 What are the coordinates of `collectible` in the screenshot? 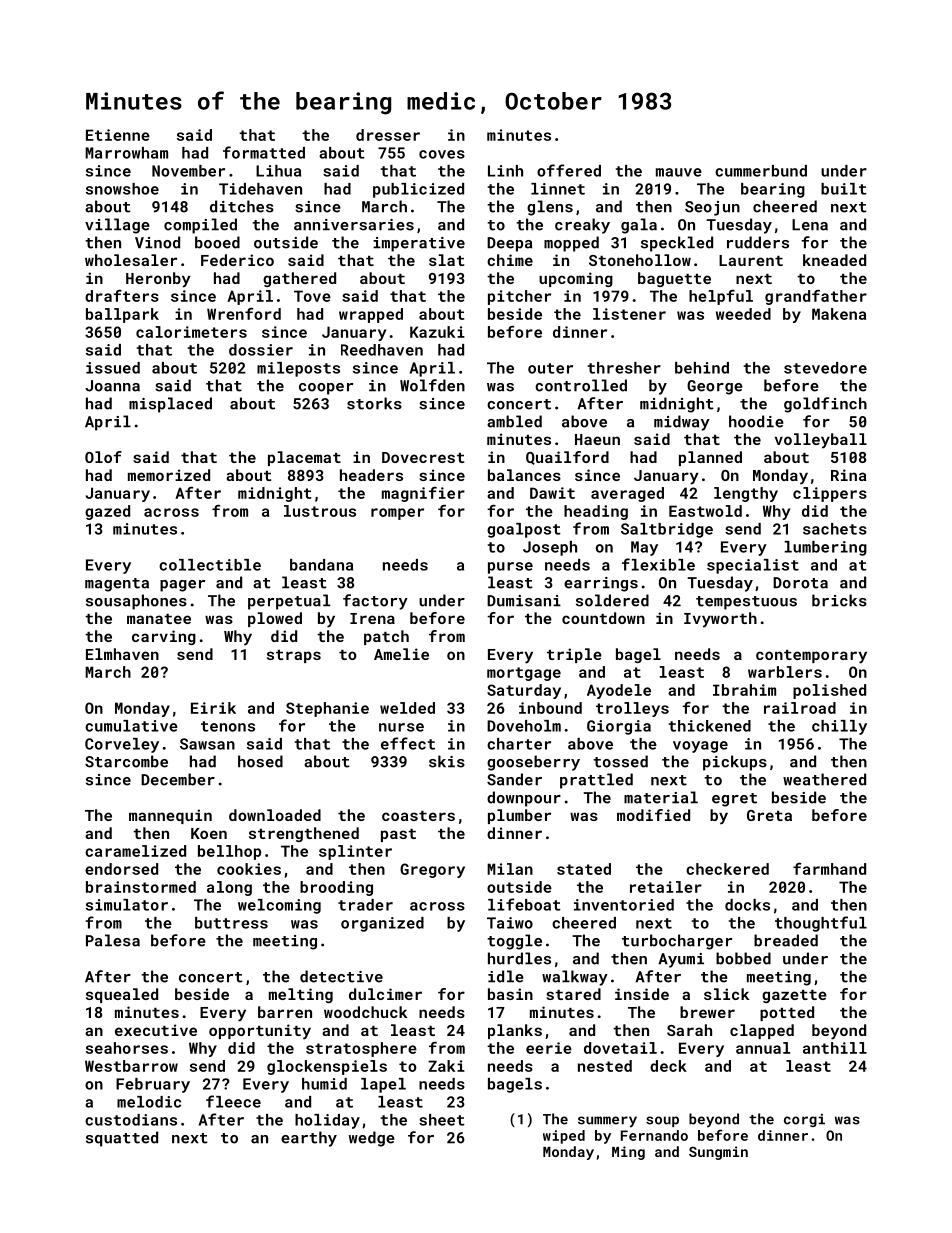 It's located at (210, 565).
